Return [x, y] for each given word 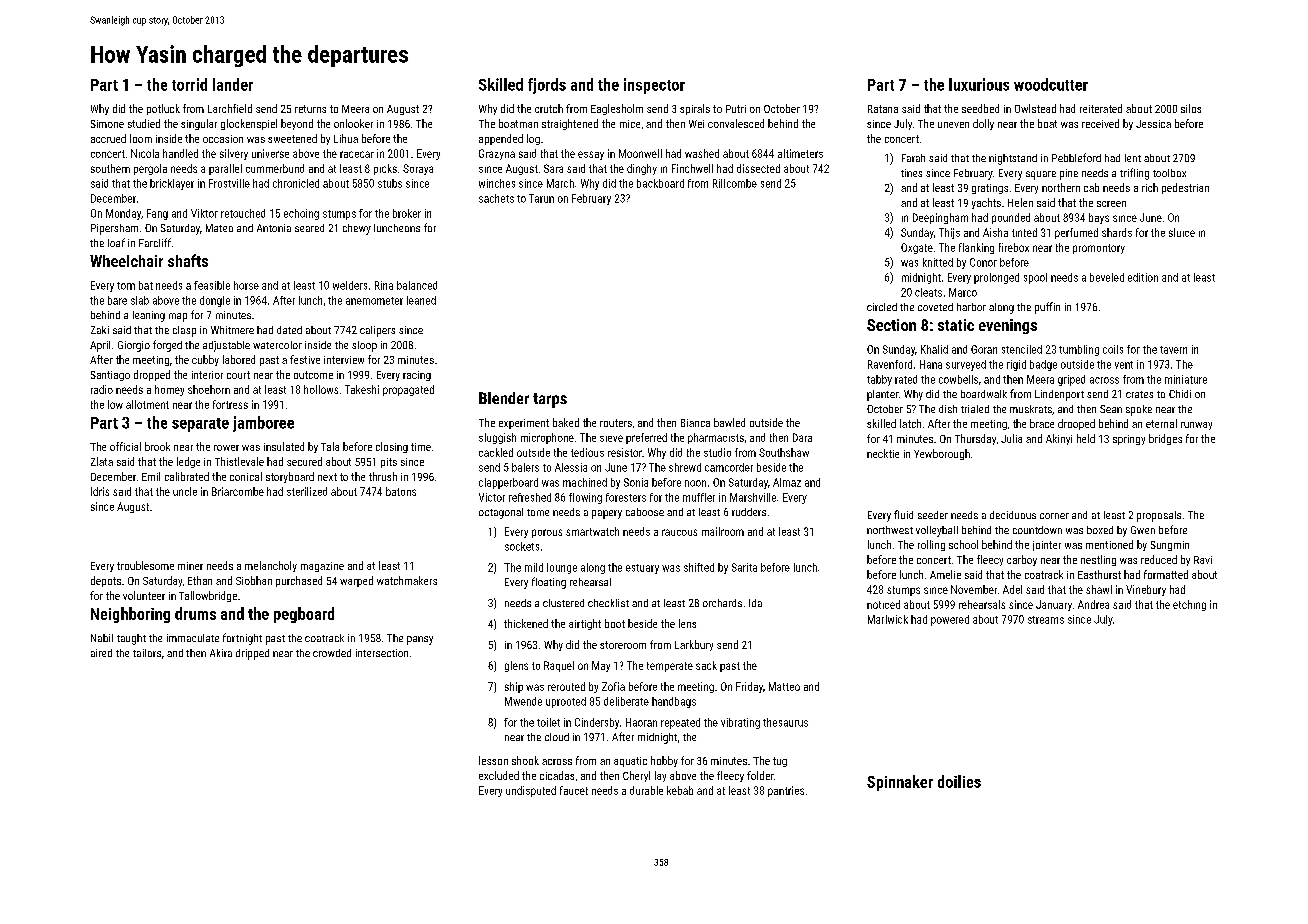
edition [1143, 277]
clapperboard [508, 483]
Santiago [110, 376]
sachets [496, 198]
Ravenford [890, 364]
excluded [499, 775]
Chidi [1180, 394]
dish [948, 409]
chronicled [296, 183]
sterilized [307, 491]
